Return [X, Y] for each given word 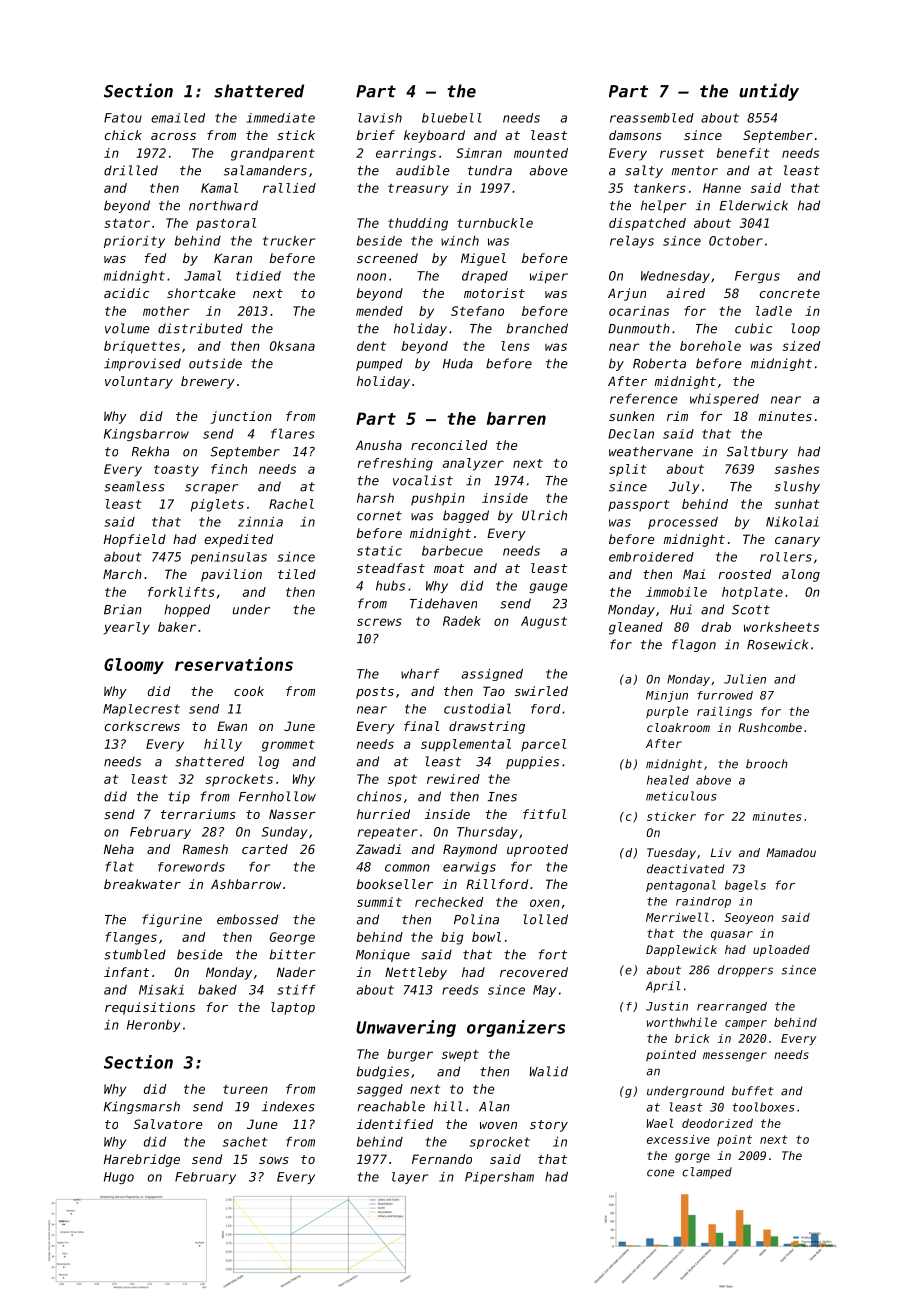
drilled [131, 170]
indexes [288, 1106]
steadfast [391, 568]
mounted [541, 153]
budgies [383, 1072]
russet [682, 153]
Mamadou [791, 852]
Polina [476, 919]
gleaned [636, 628]
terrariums [198, 814]
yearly [127, 628]
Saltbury [757, 452]
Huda [458, 363]
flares [293, 433]
